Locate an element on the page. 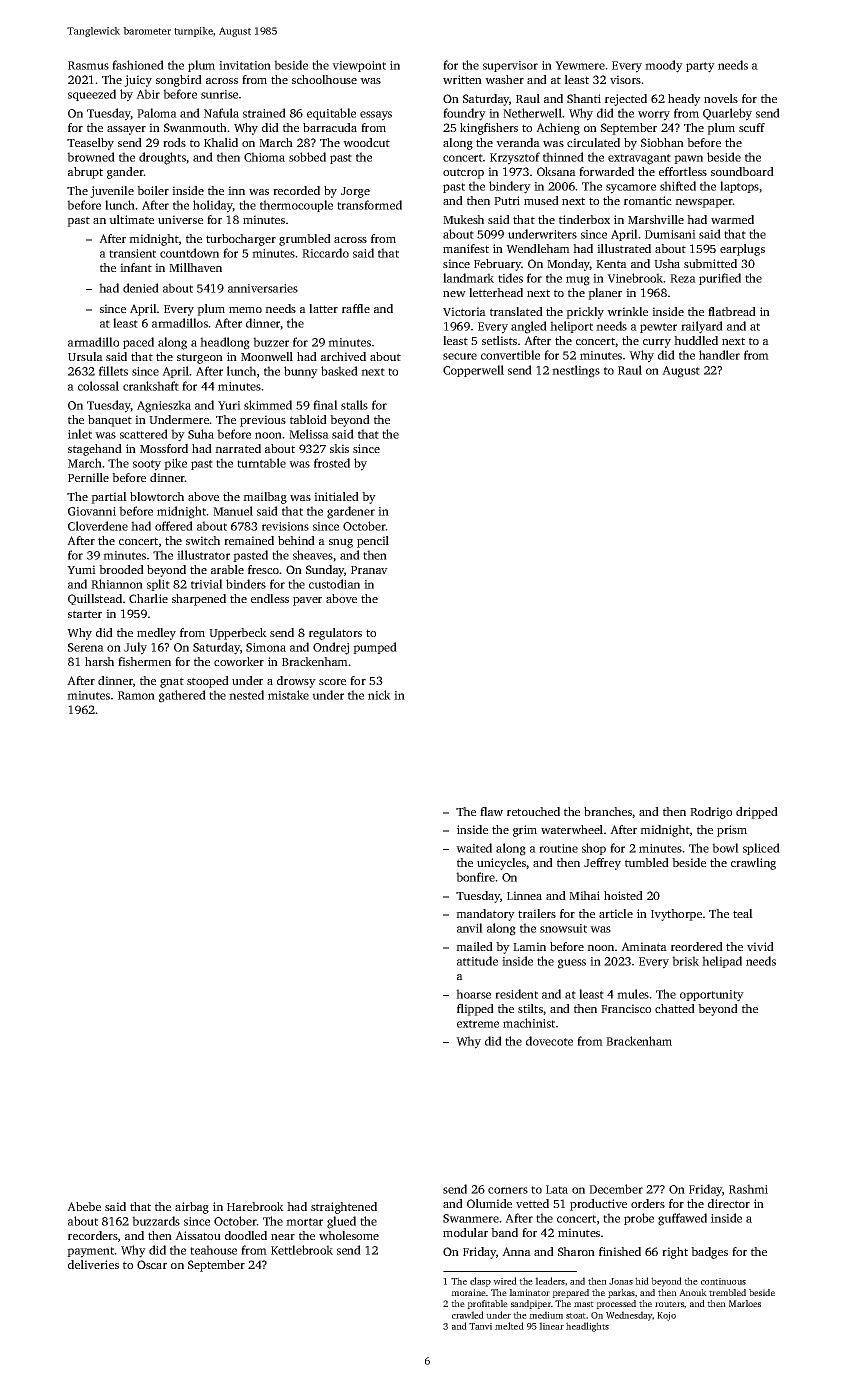 The width and height of the page is (849, 1400). branches is located at coordinates (608, 811).
